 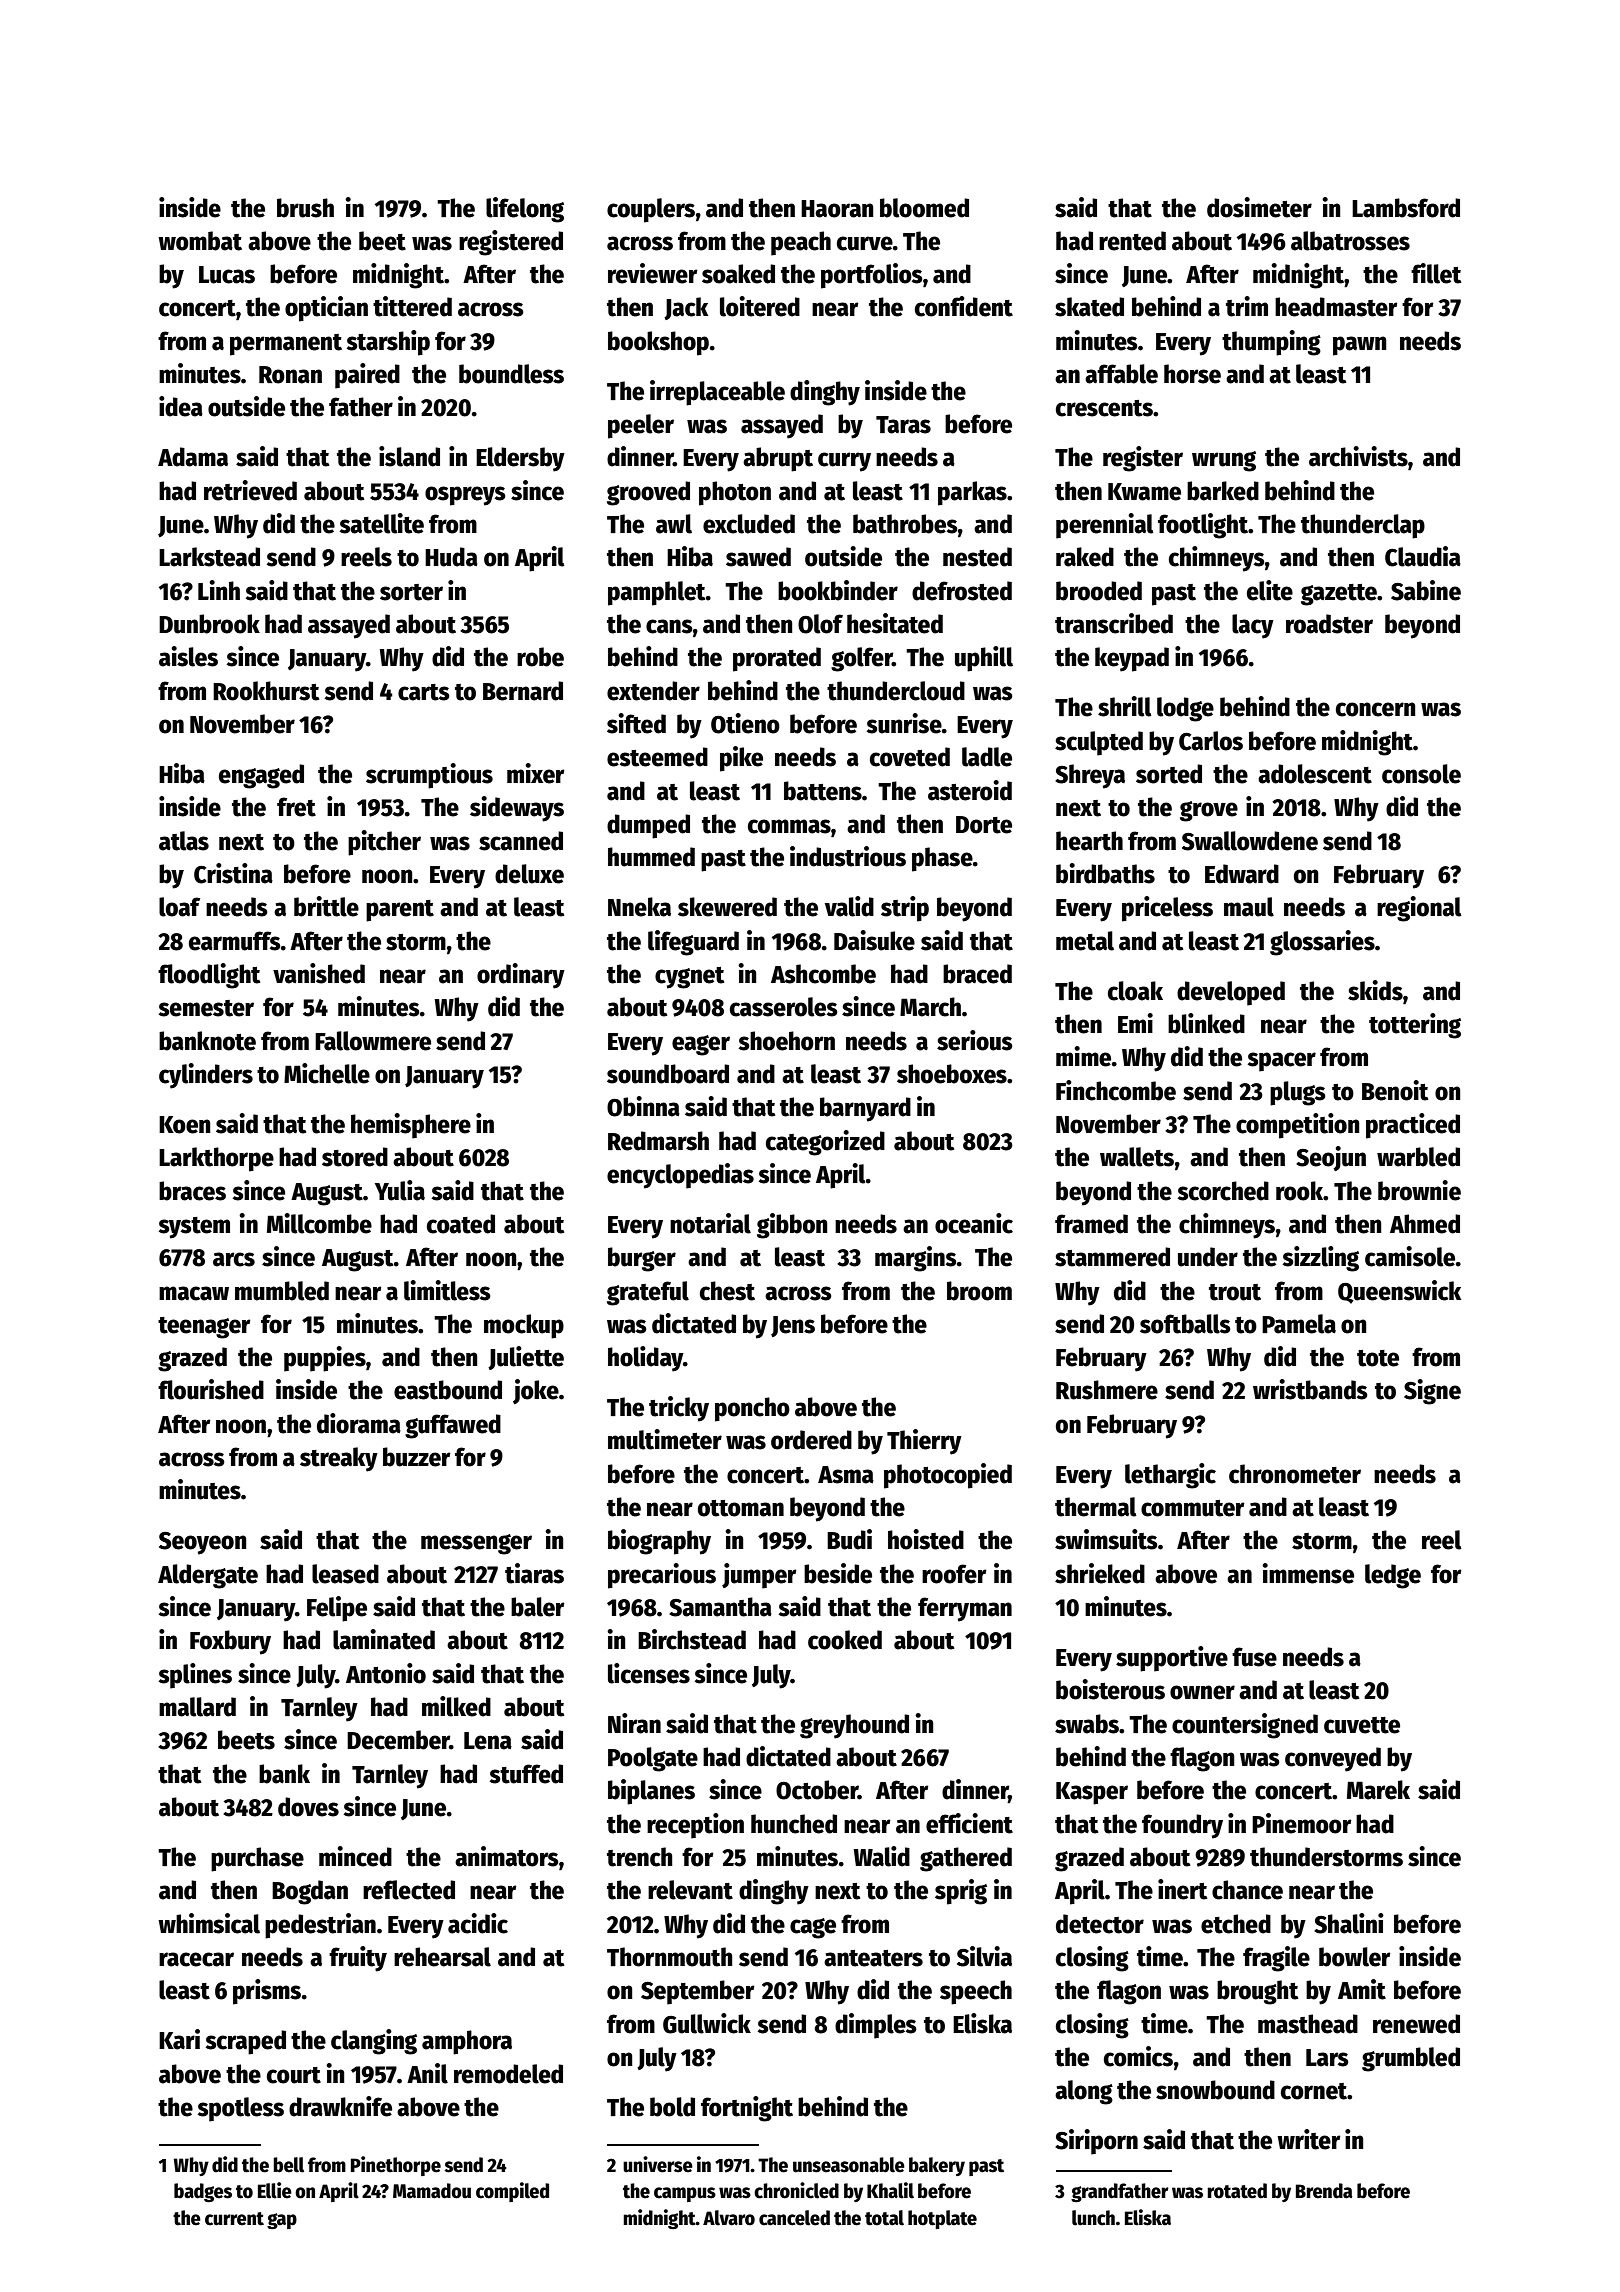 I want to click on brush, so click(x=305, y=208).
